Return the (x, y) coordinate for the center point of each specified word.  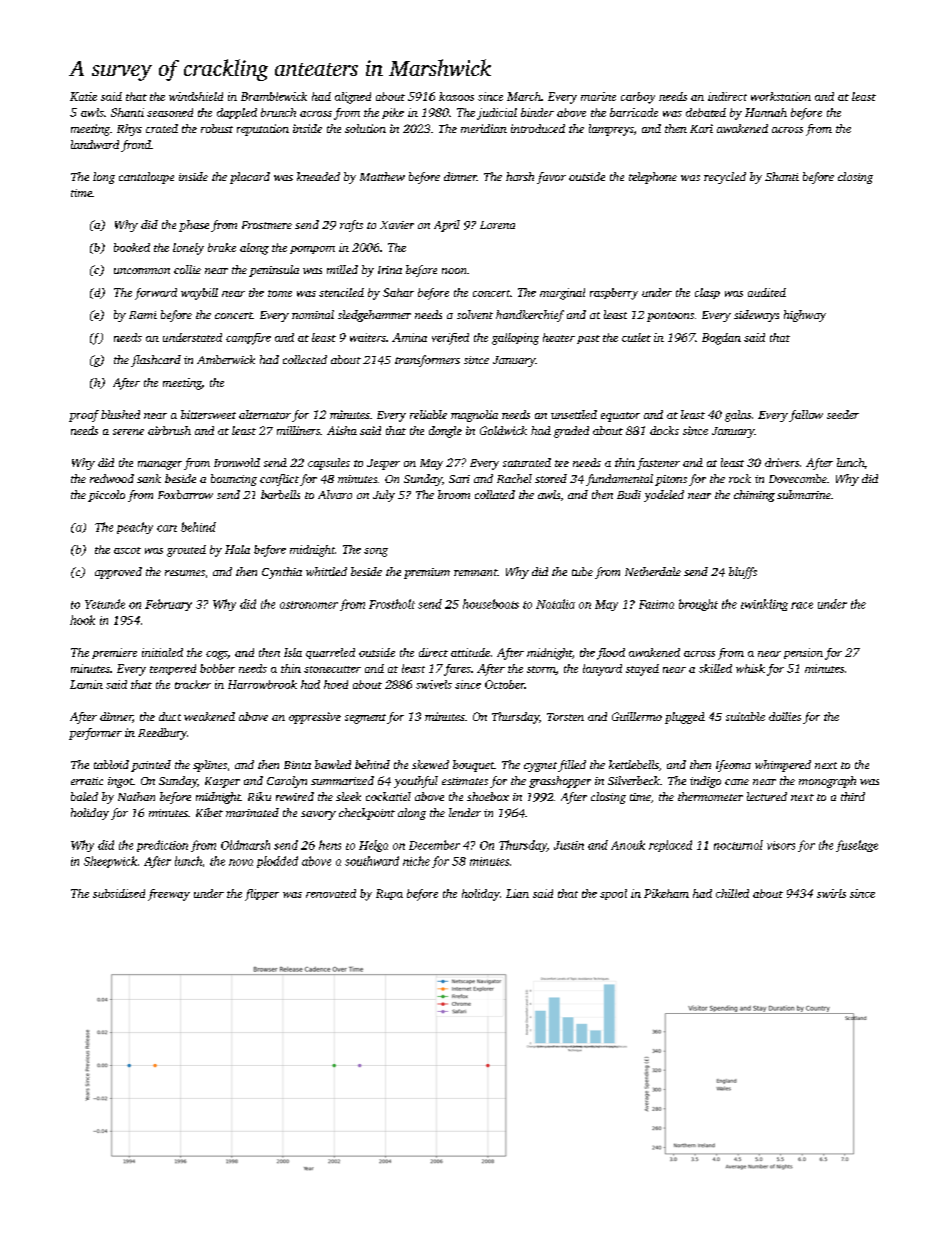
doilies (785, 716)
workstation (781, 96)
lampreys (611, 130)
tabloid (111, 764)
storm (541, 670)
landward (95, 144)
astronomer (309, 605)
